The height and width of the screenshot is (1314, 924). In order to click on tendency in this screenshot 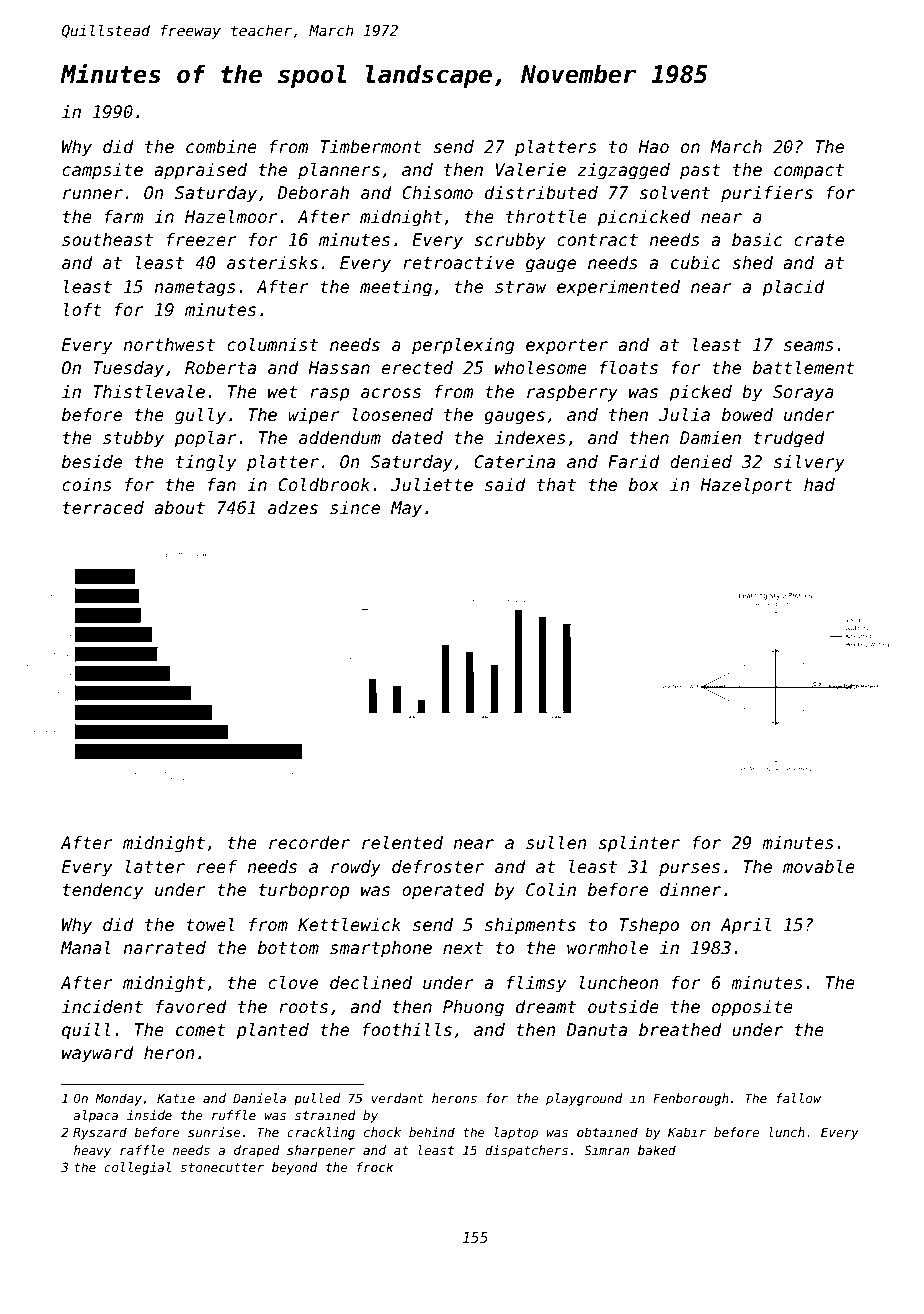, I will do `click(103, 891)`.
